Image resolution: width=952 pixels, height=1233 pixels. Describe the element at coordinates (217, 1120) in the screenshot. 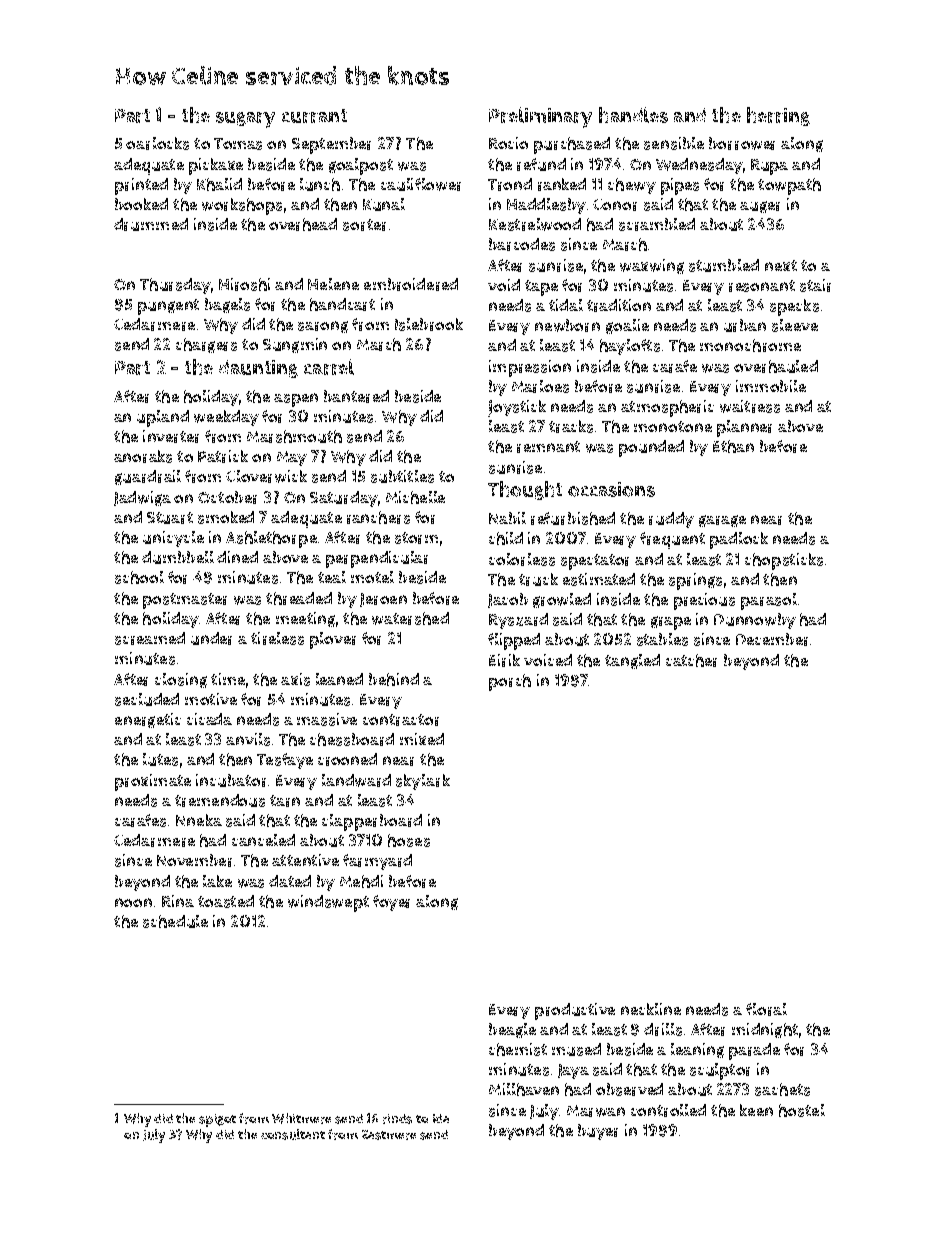

I see `spigot` at that location.
